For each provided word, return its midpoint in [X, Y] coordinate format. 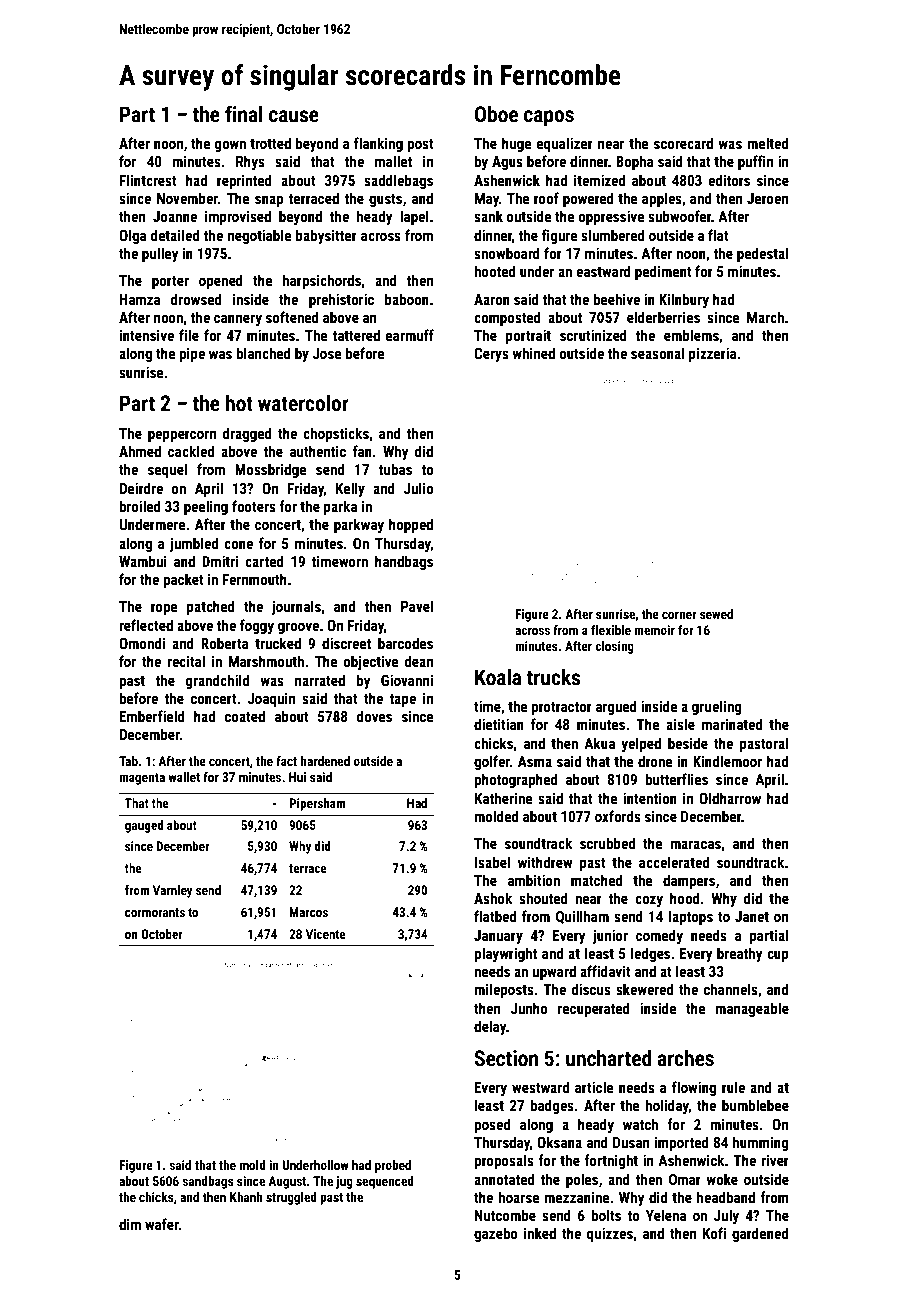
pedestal [762, 254]
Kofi [714, 1233]
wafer [162, 1224]
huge [517, 144]
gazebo [496, 1234]
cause [294, 116]
